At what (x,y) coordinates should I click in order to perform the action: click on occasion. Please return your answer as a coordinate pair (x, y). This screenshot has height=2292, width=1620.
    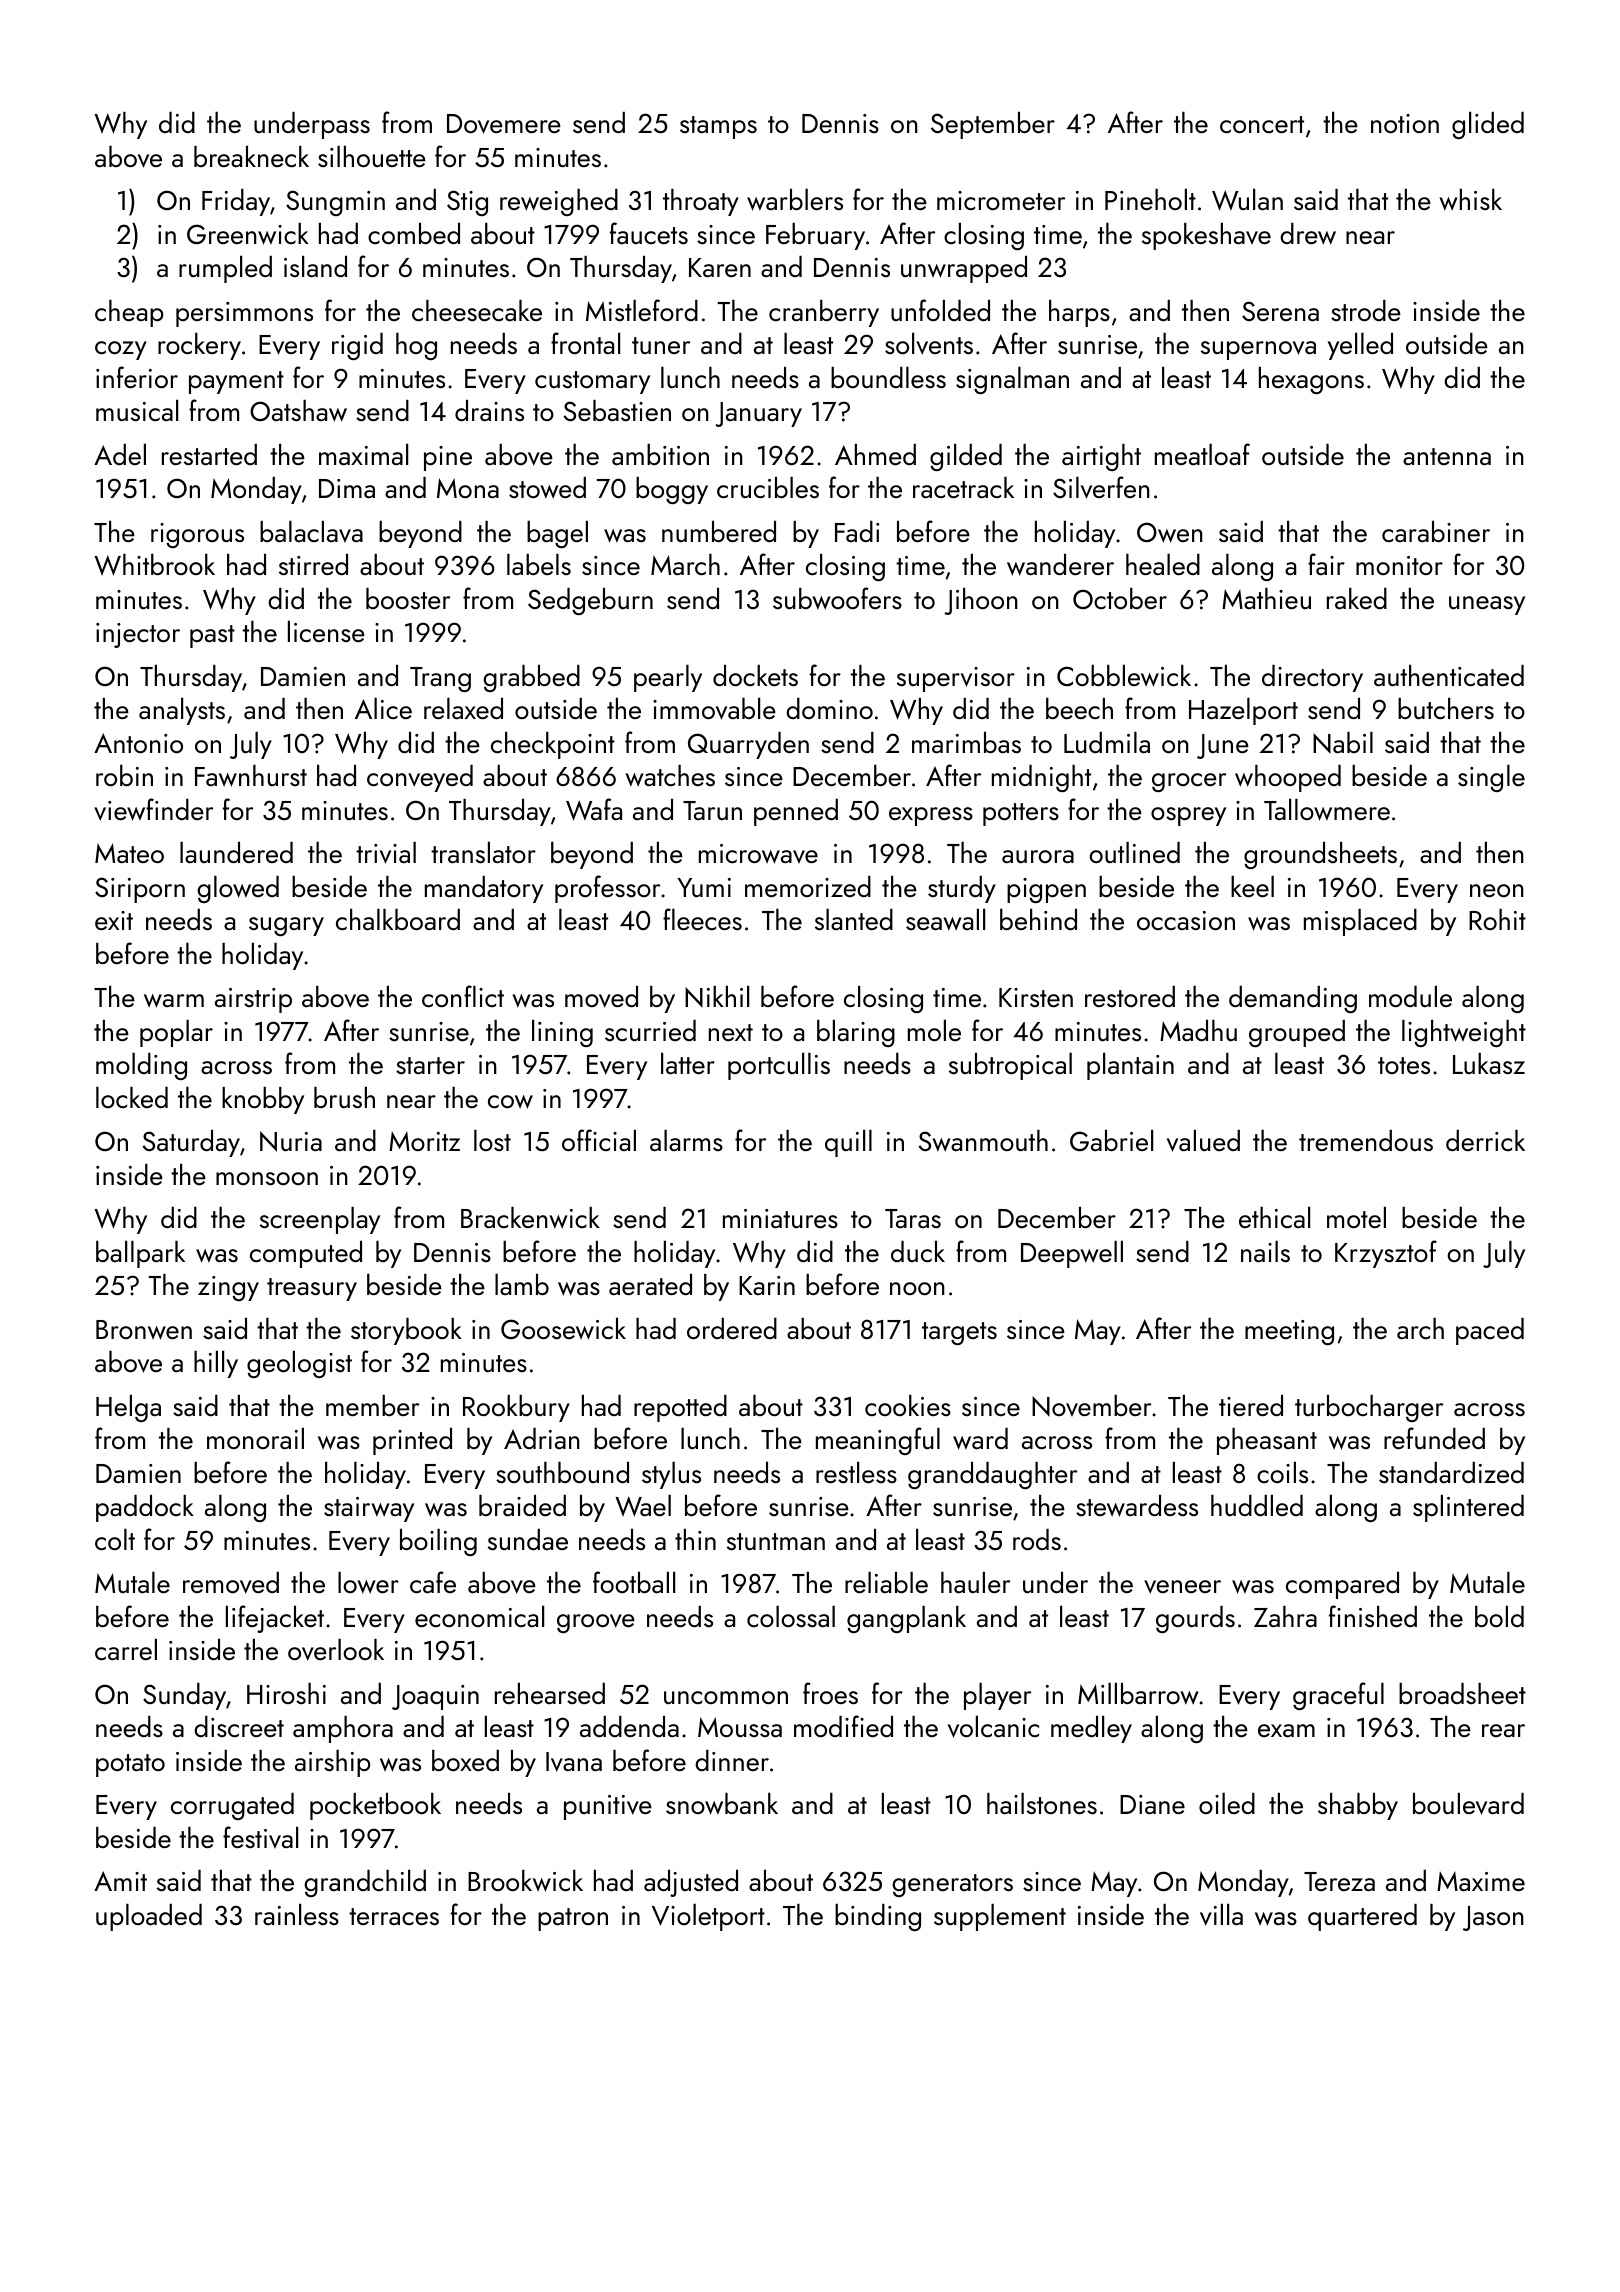
    Looking at the image, I should click on (1186, 920).
